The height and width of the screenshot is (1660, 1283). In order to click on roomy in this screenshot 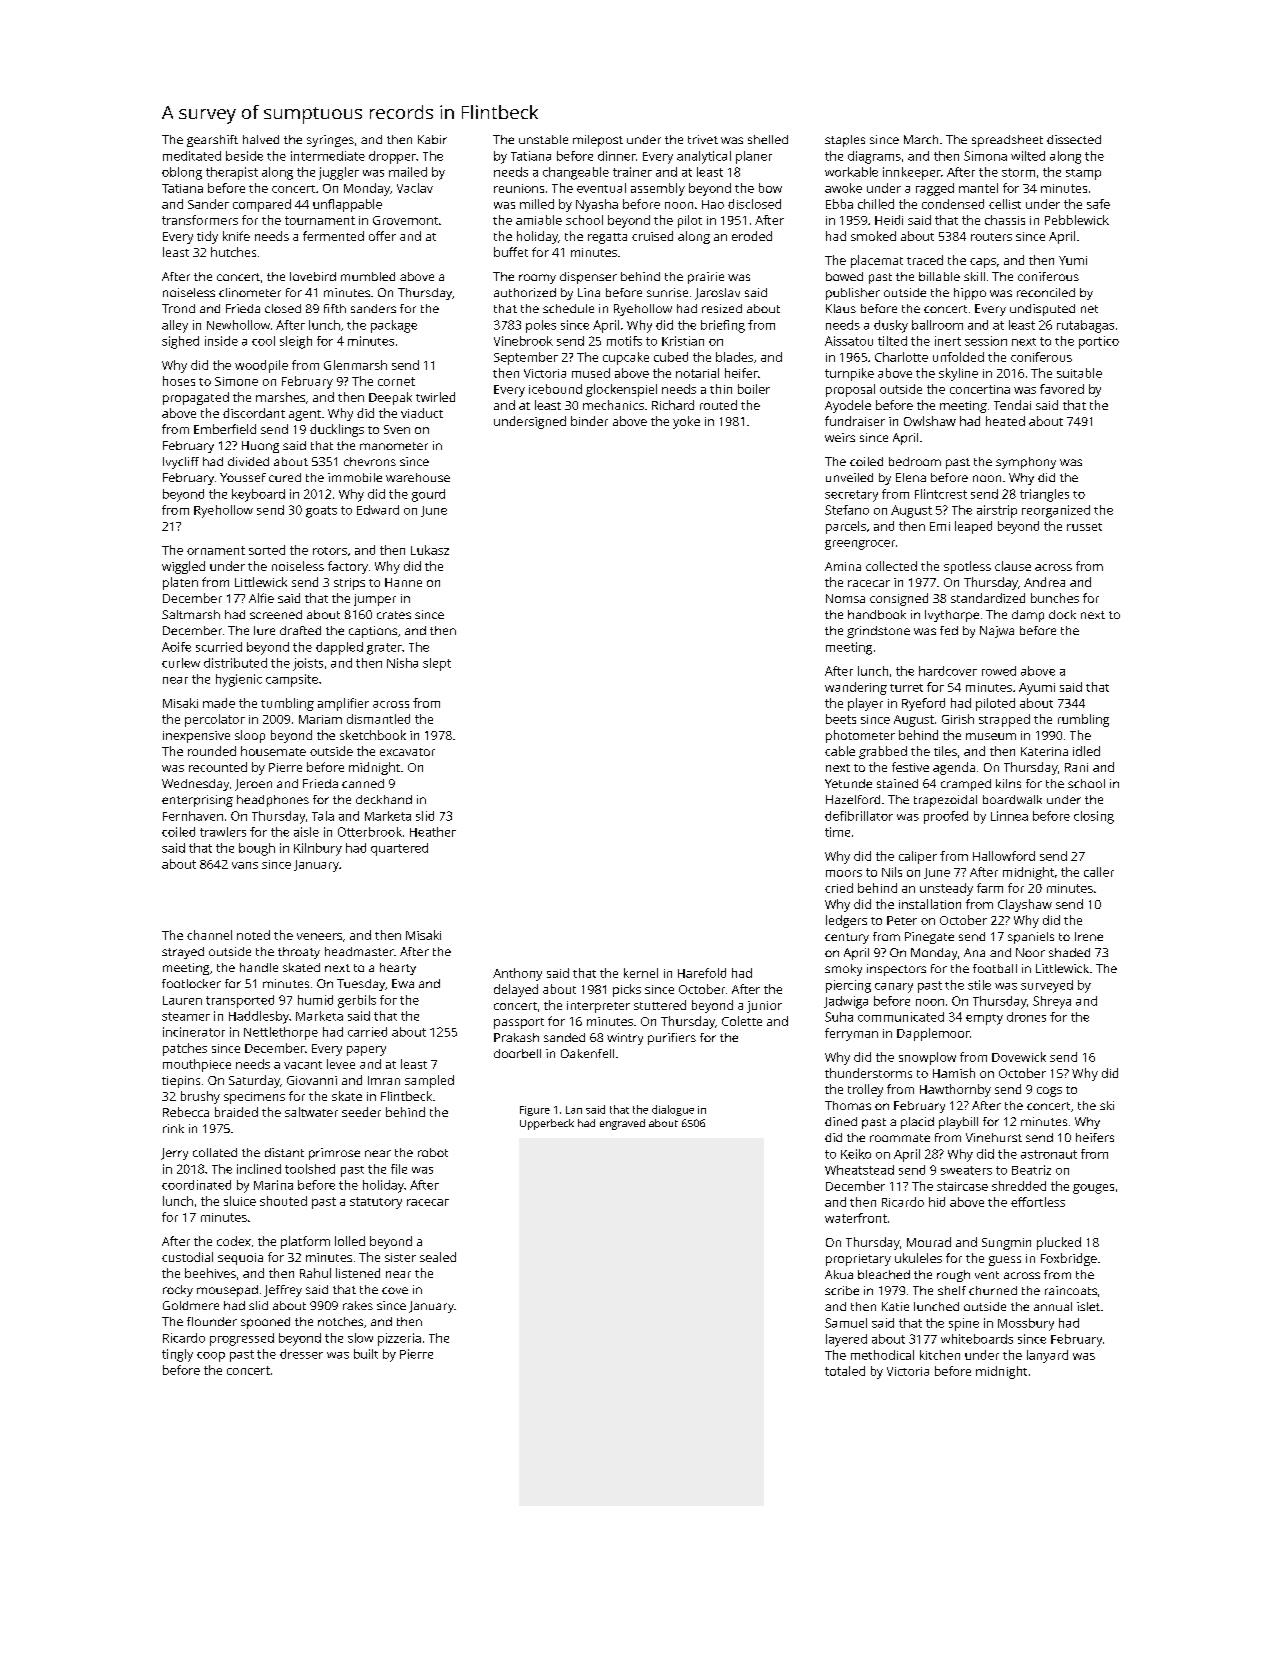, I will do `click(537, 279)`.
